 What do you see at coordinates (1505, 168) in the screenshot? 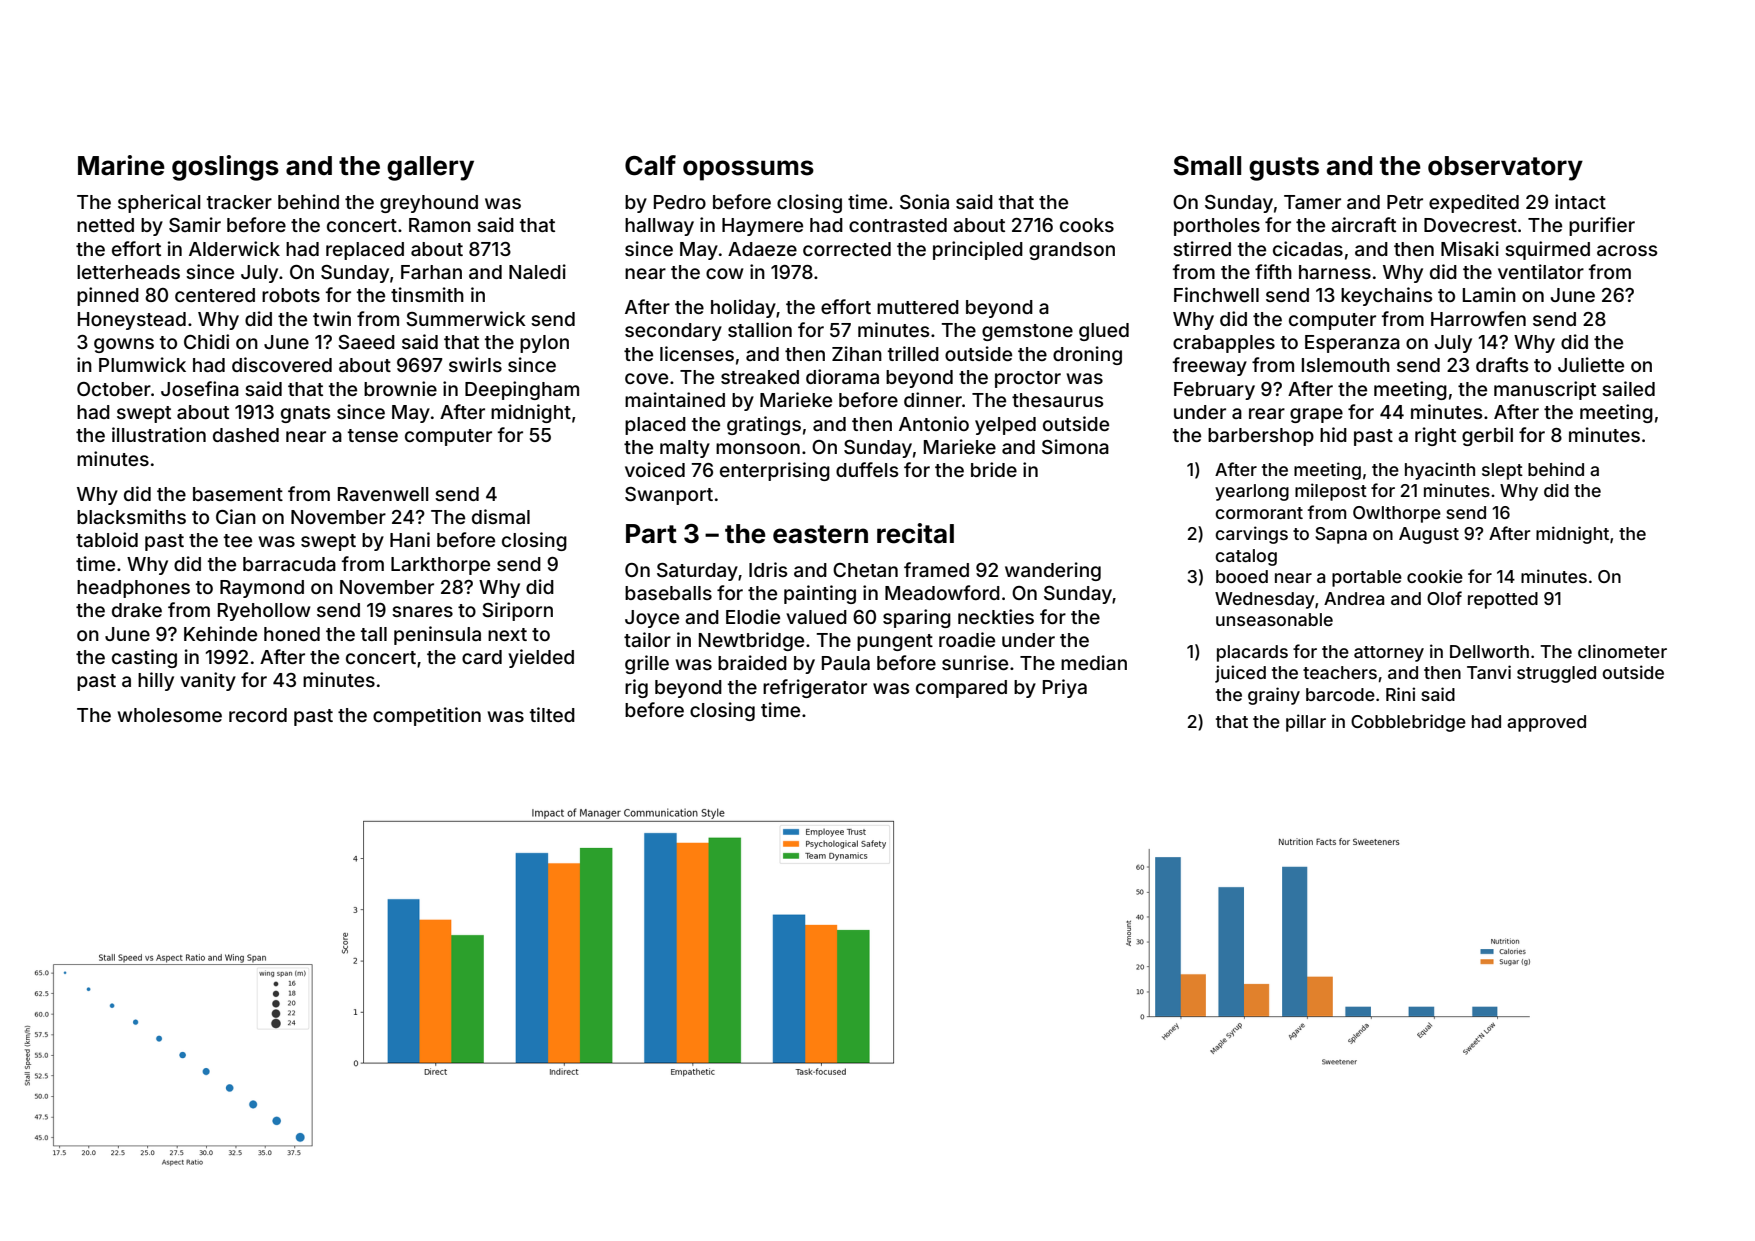
I see `observatory` at bounding box center [1505, 168].
